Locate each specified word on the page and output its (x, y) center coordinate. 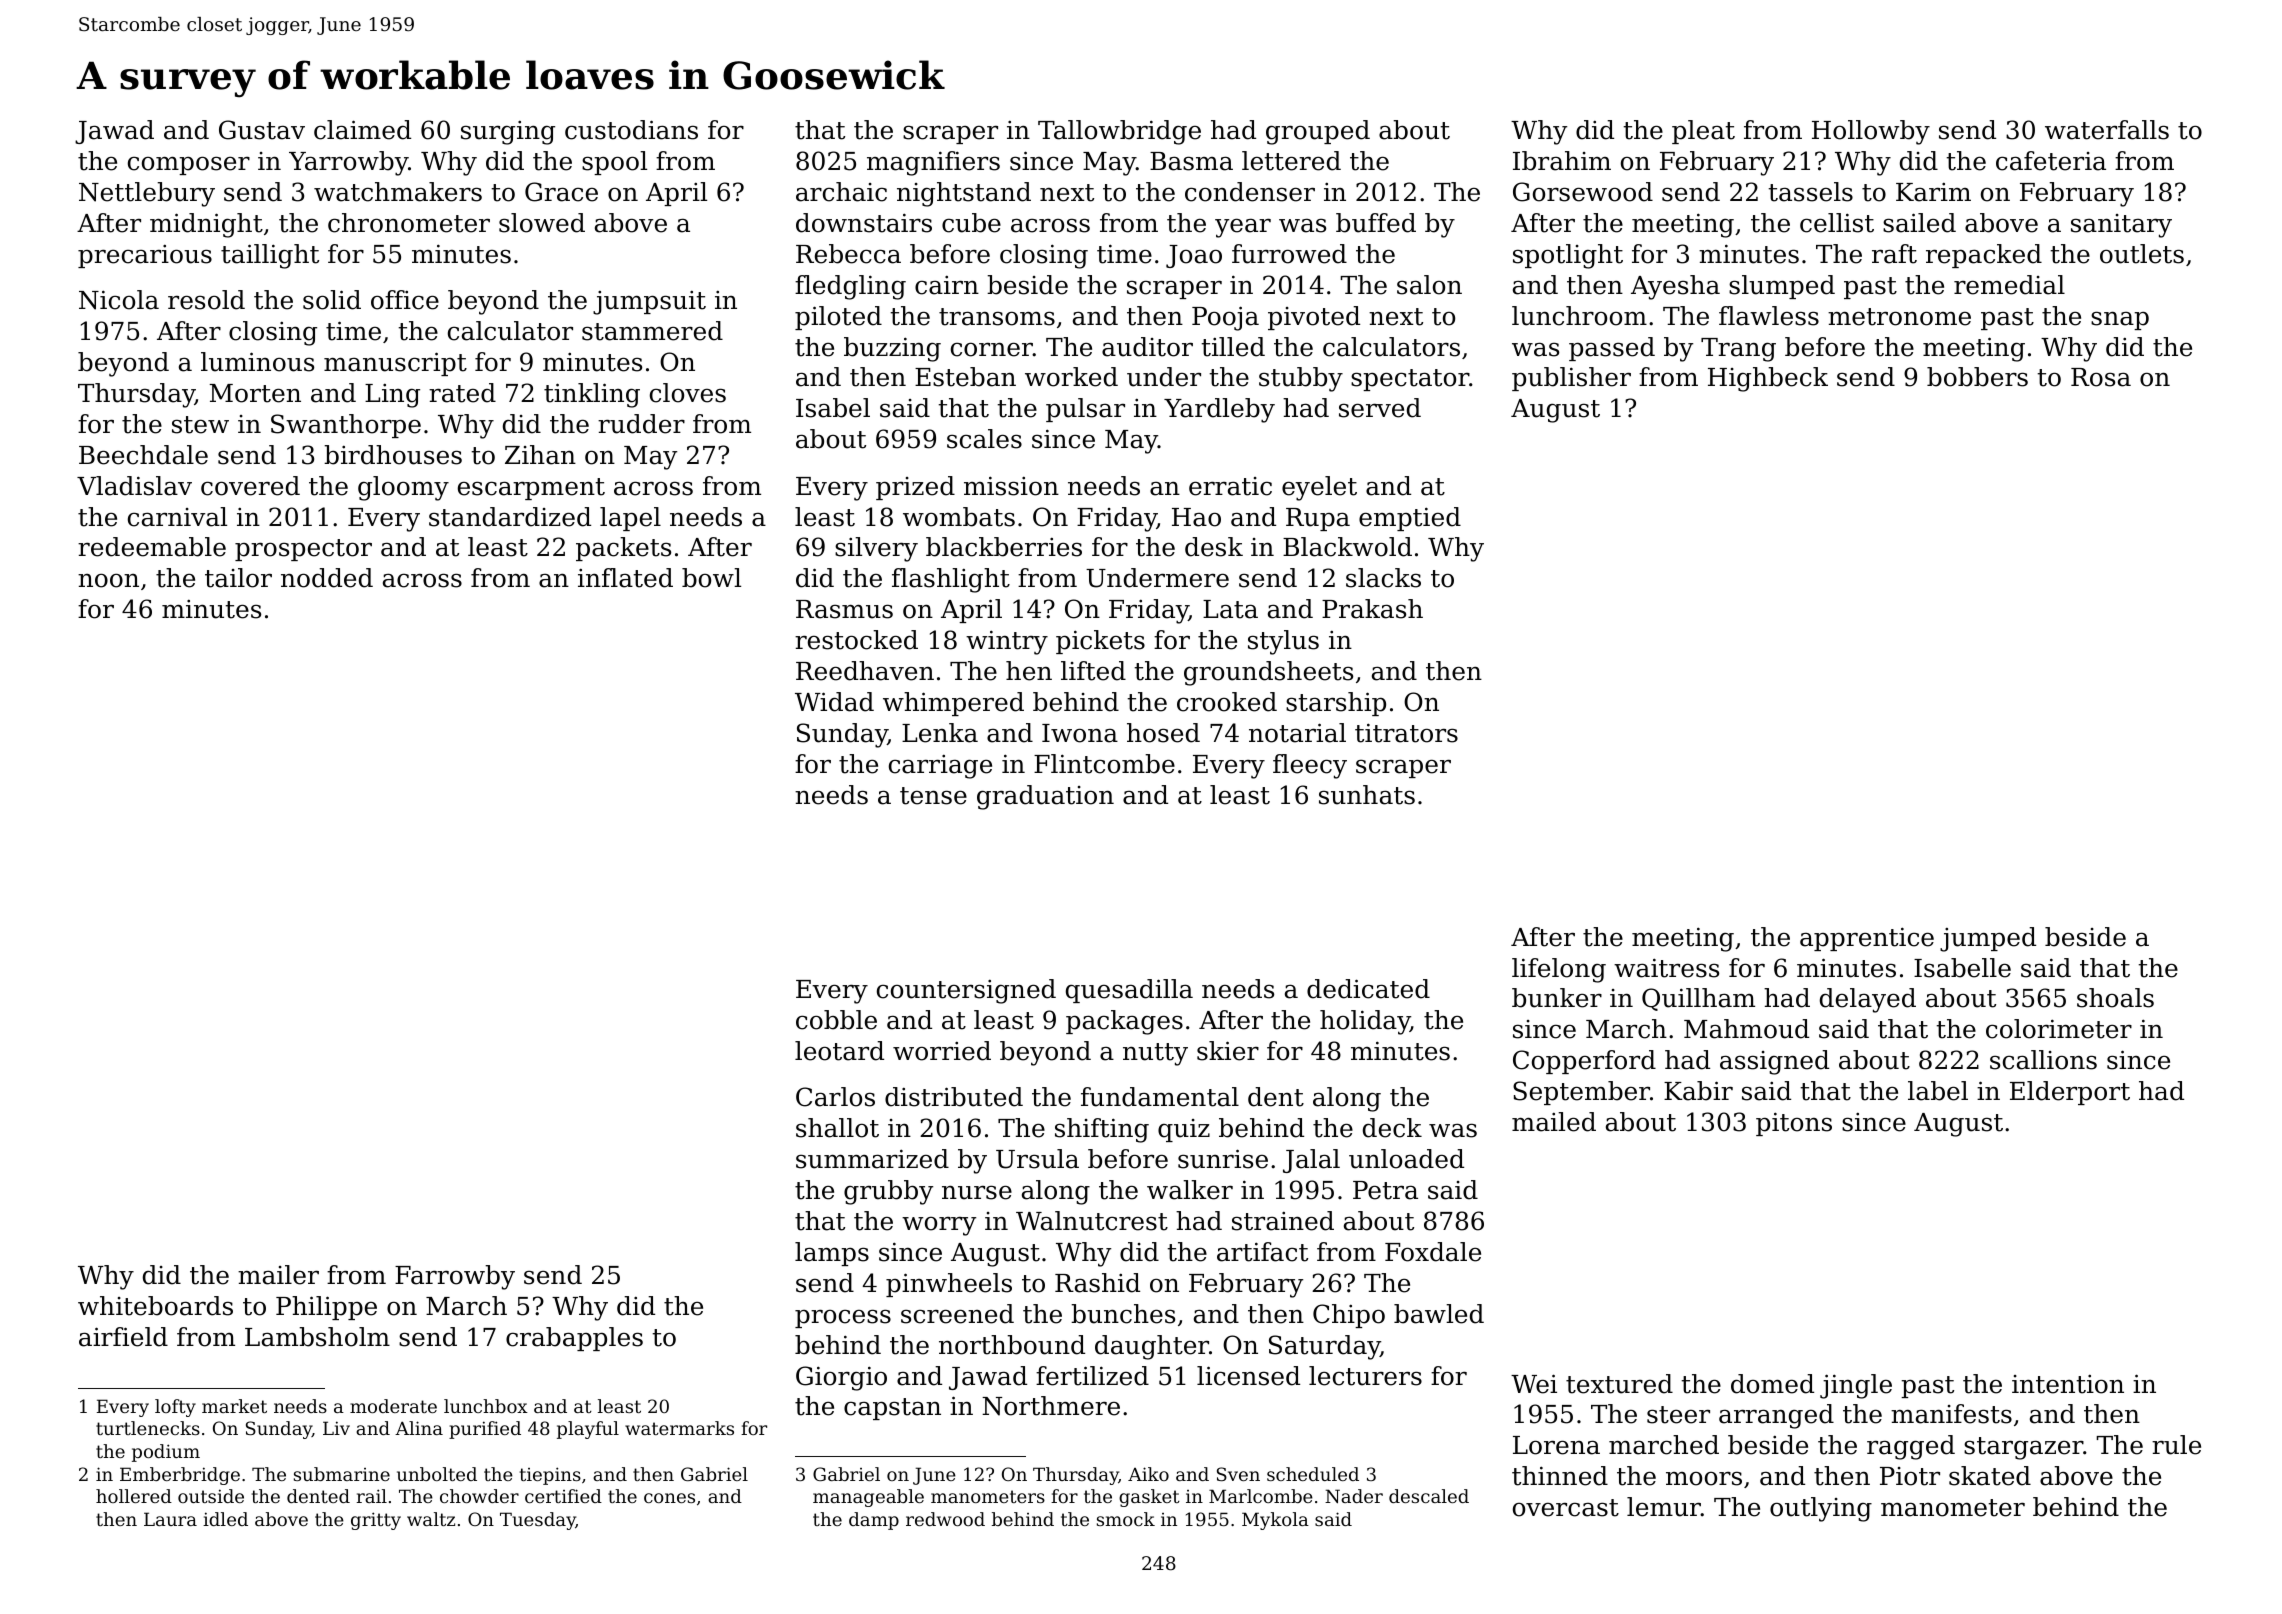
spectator (1410, 380)
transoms (997, 317)
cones (669, 1498)
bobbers (1977, 377)
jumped (1988, 939)
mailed (1554, 1122)
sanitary (2121, 226)
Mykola (1275, 1521)
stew (200, 425)
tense (933, 796)
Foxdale (1433, 1252)
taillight (270, 256)
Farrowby (455, 1277)
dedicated (1368, 989)
